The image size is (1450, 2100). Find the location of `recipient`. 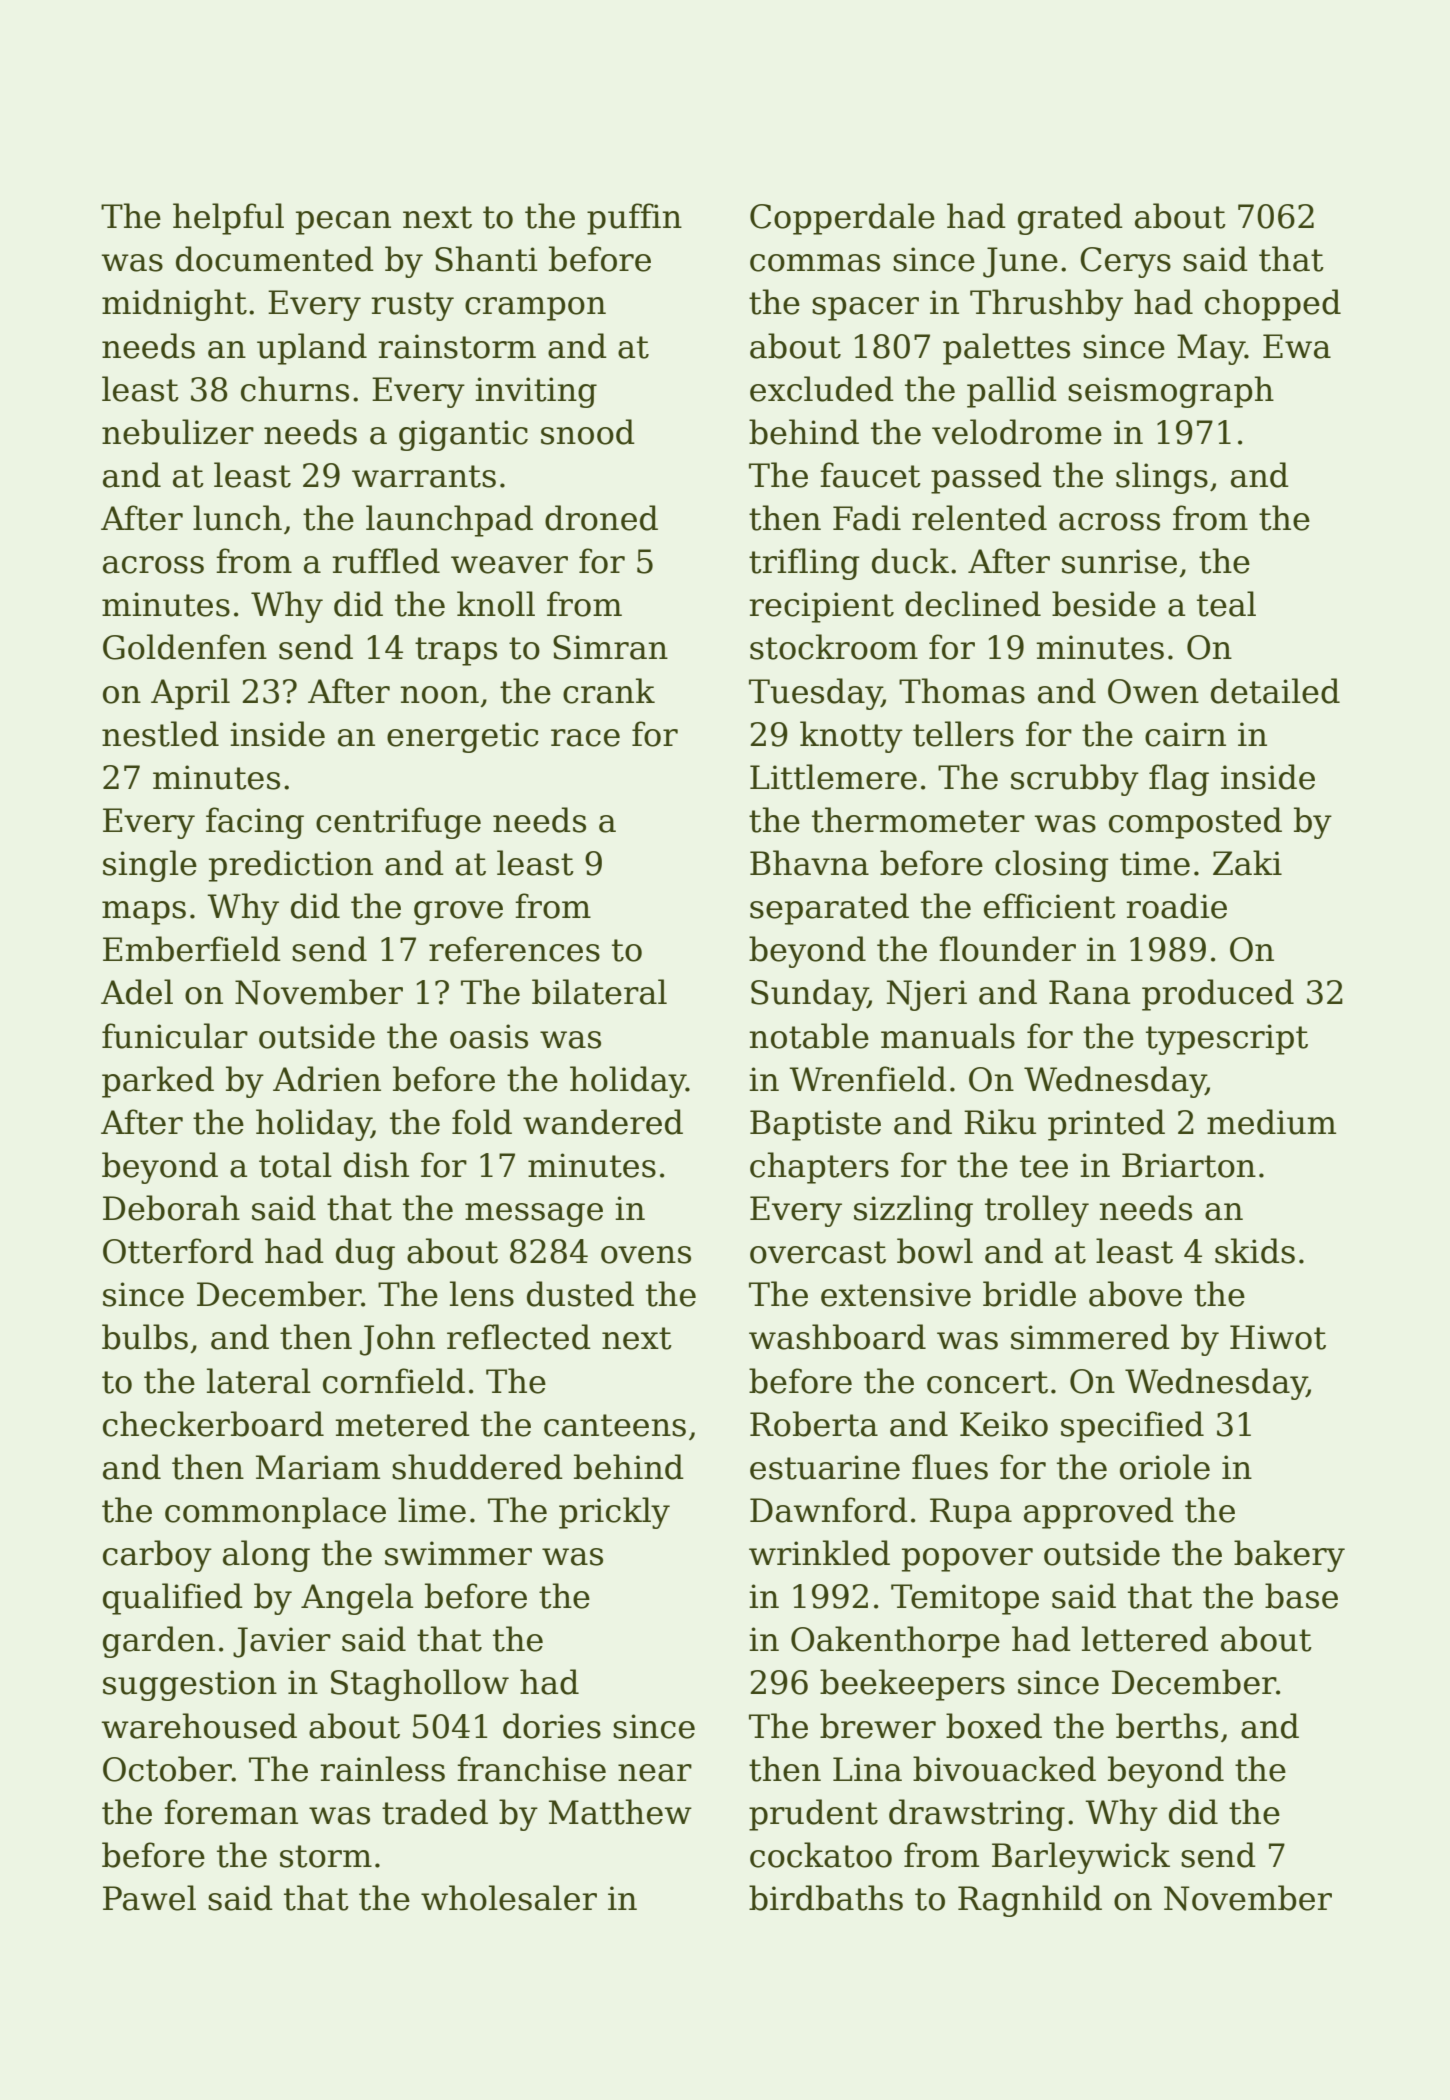

recipient is located at coordinates (821, 607).
